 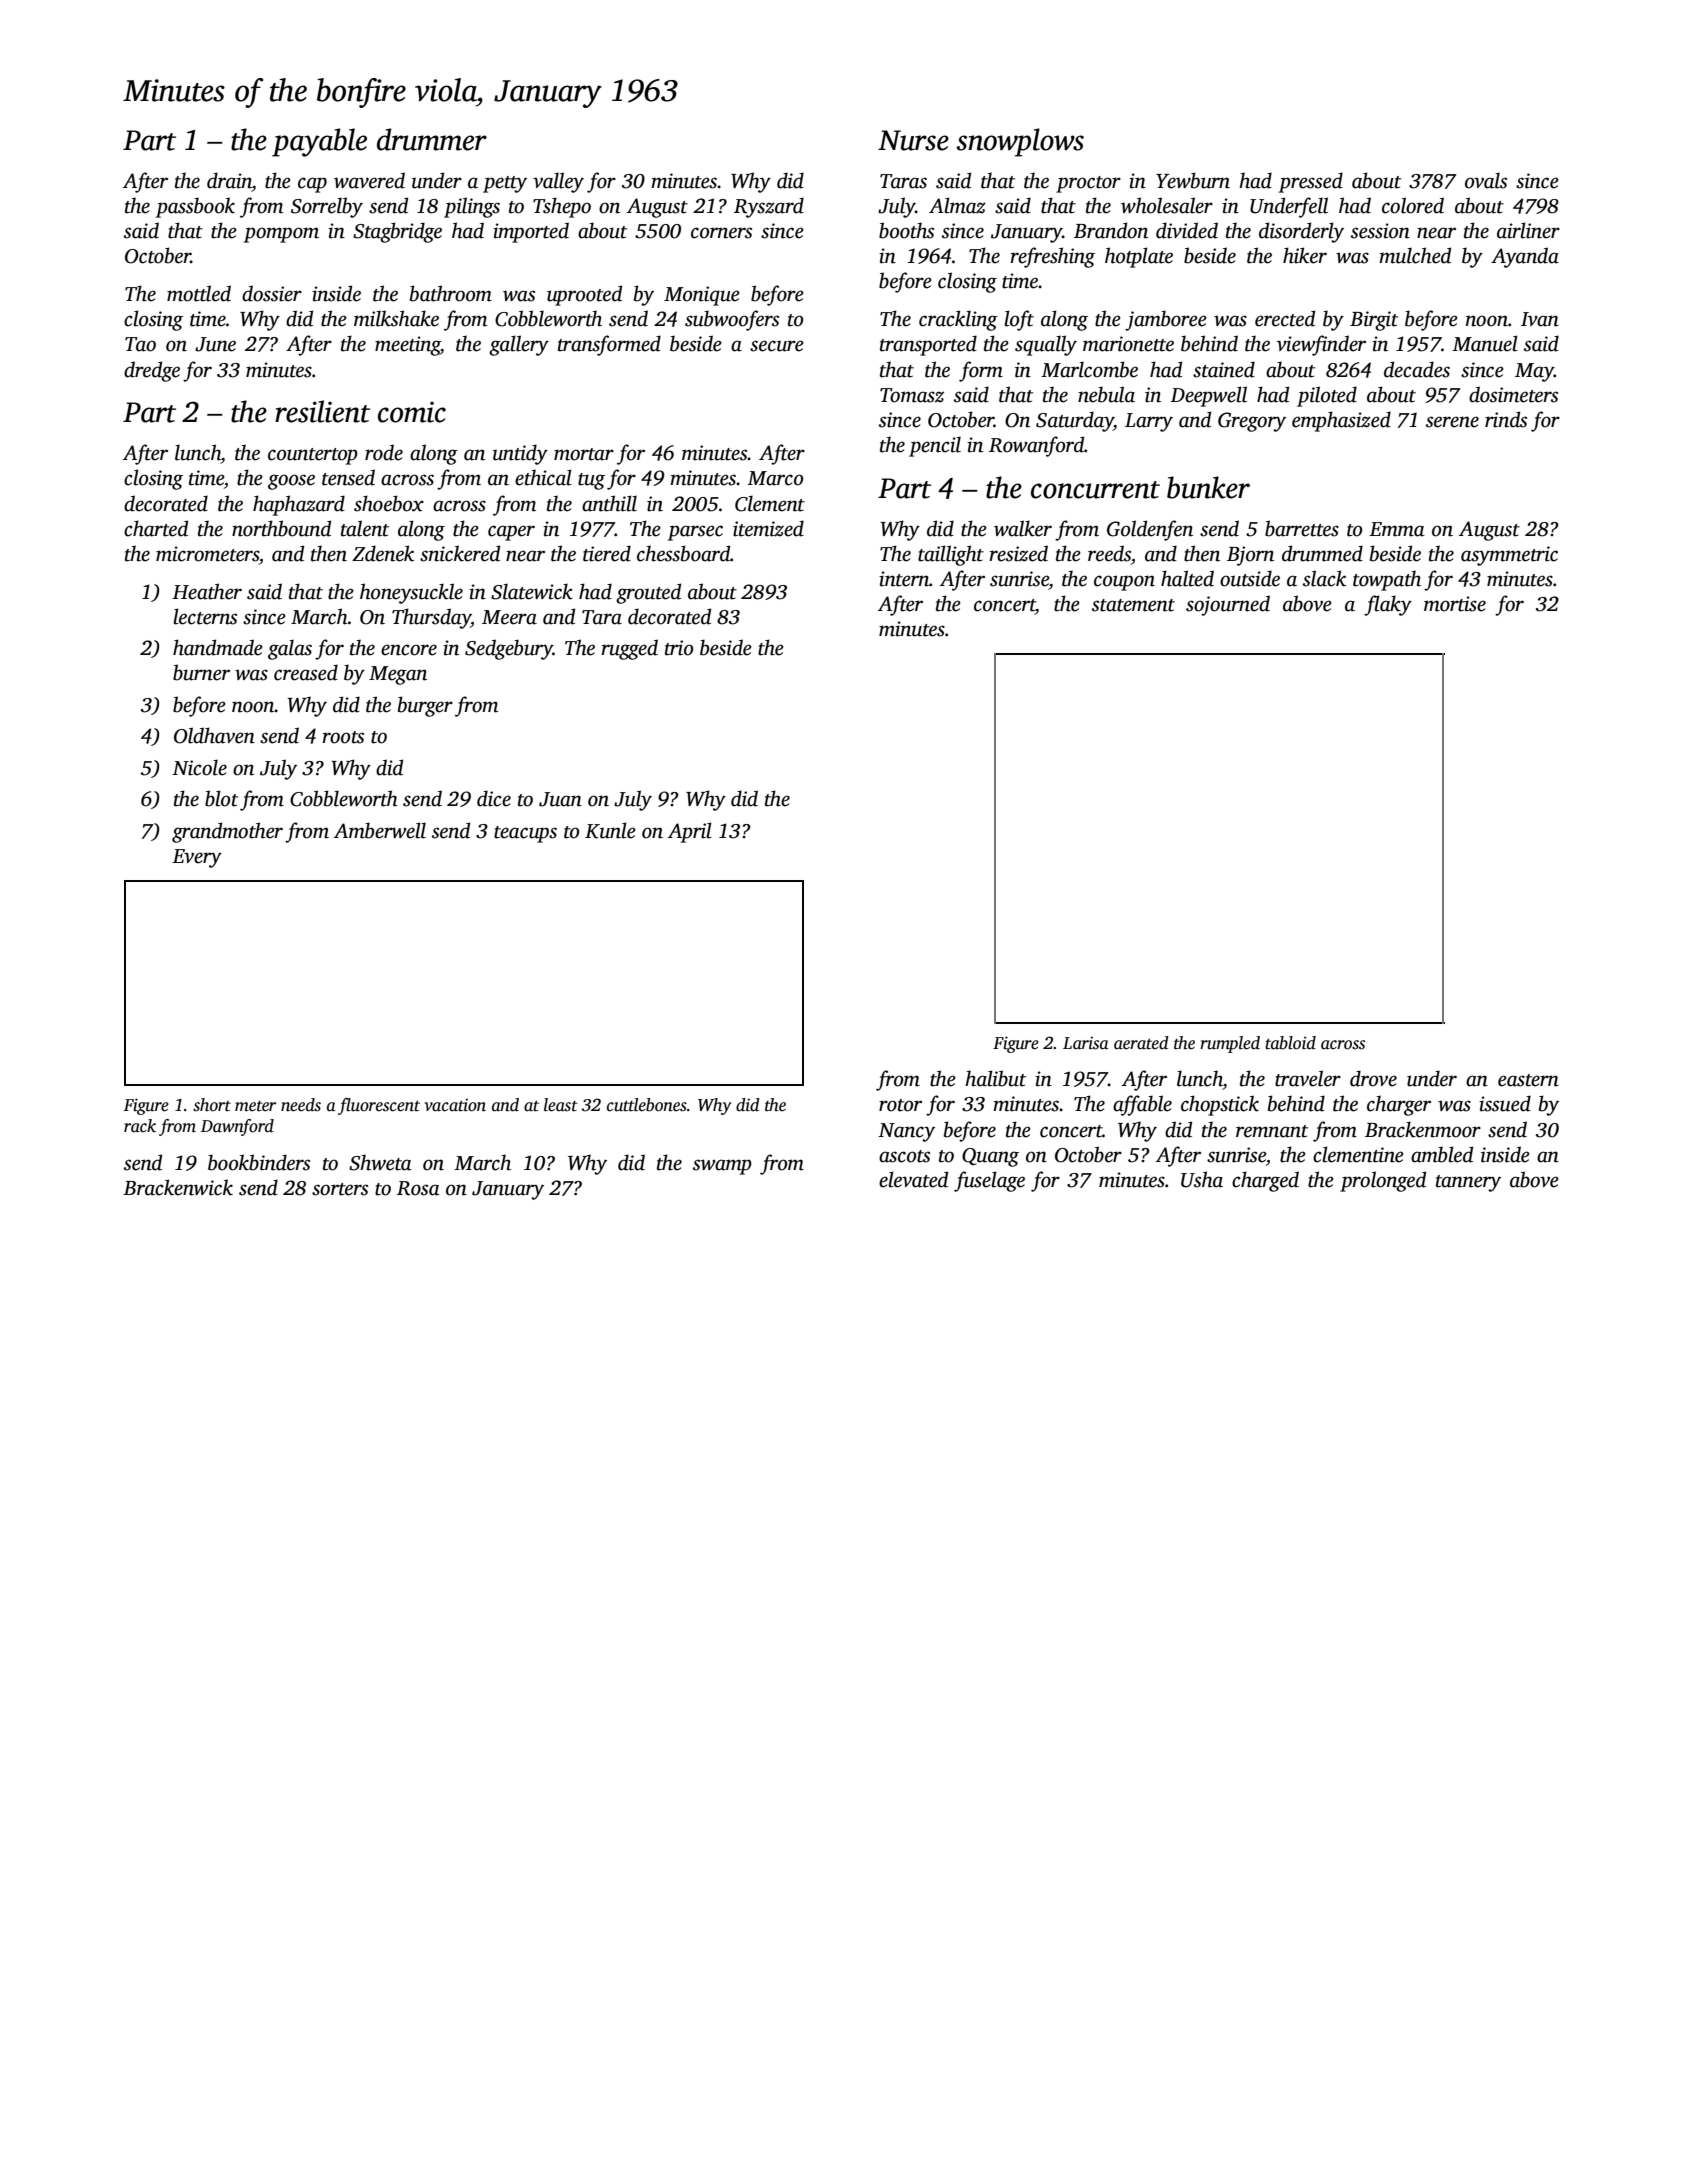 I want to click on teacups, so click(x=525, y=834).
